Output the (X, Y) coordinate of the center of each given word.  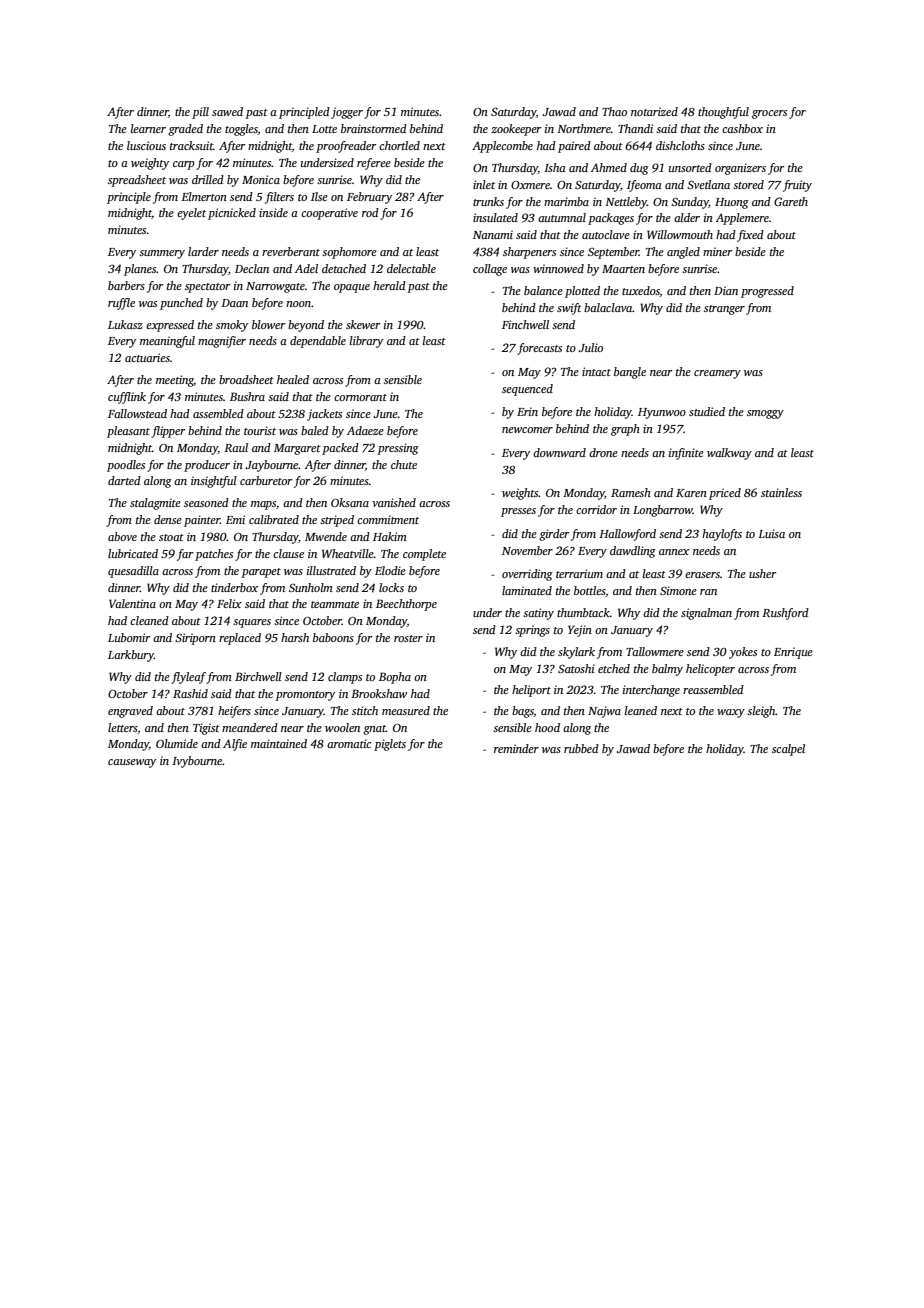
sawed (227, 111)
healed (293, 379)
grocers (769, 114)
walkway (729, 454)
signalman (706, 614)
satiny (538, 614)
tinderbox (234, 587)
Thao (614, 111)
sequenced (527, 390)
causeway (132, 763)
